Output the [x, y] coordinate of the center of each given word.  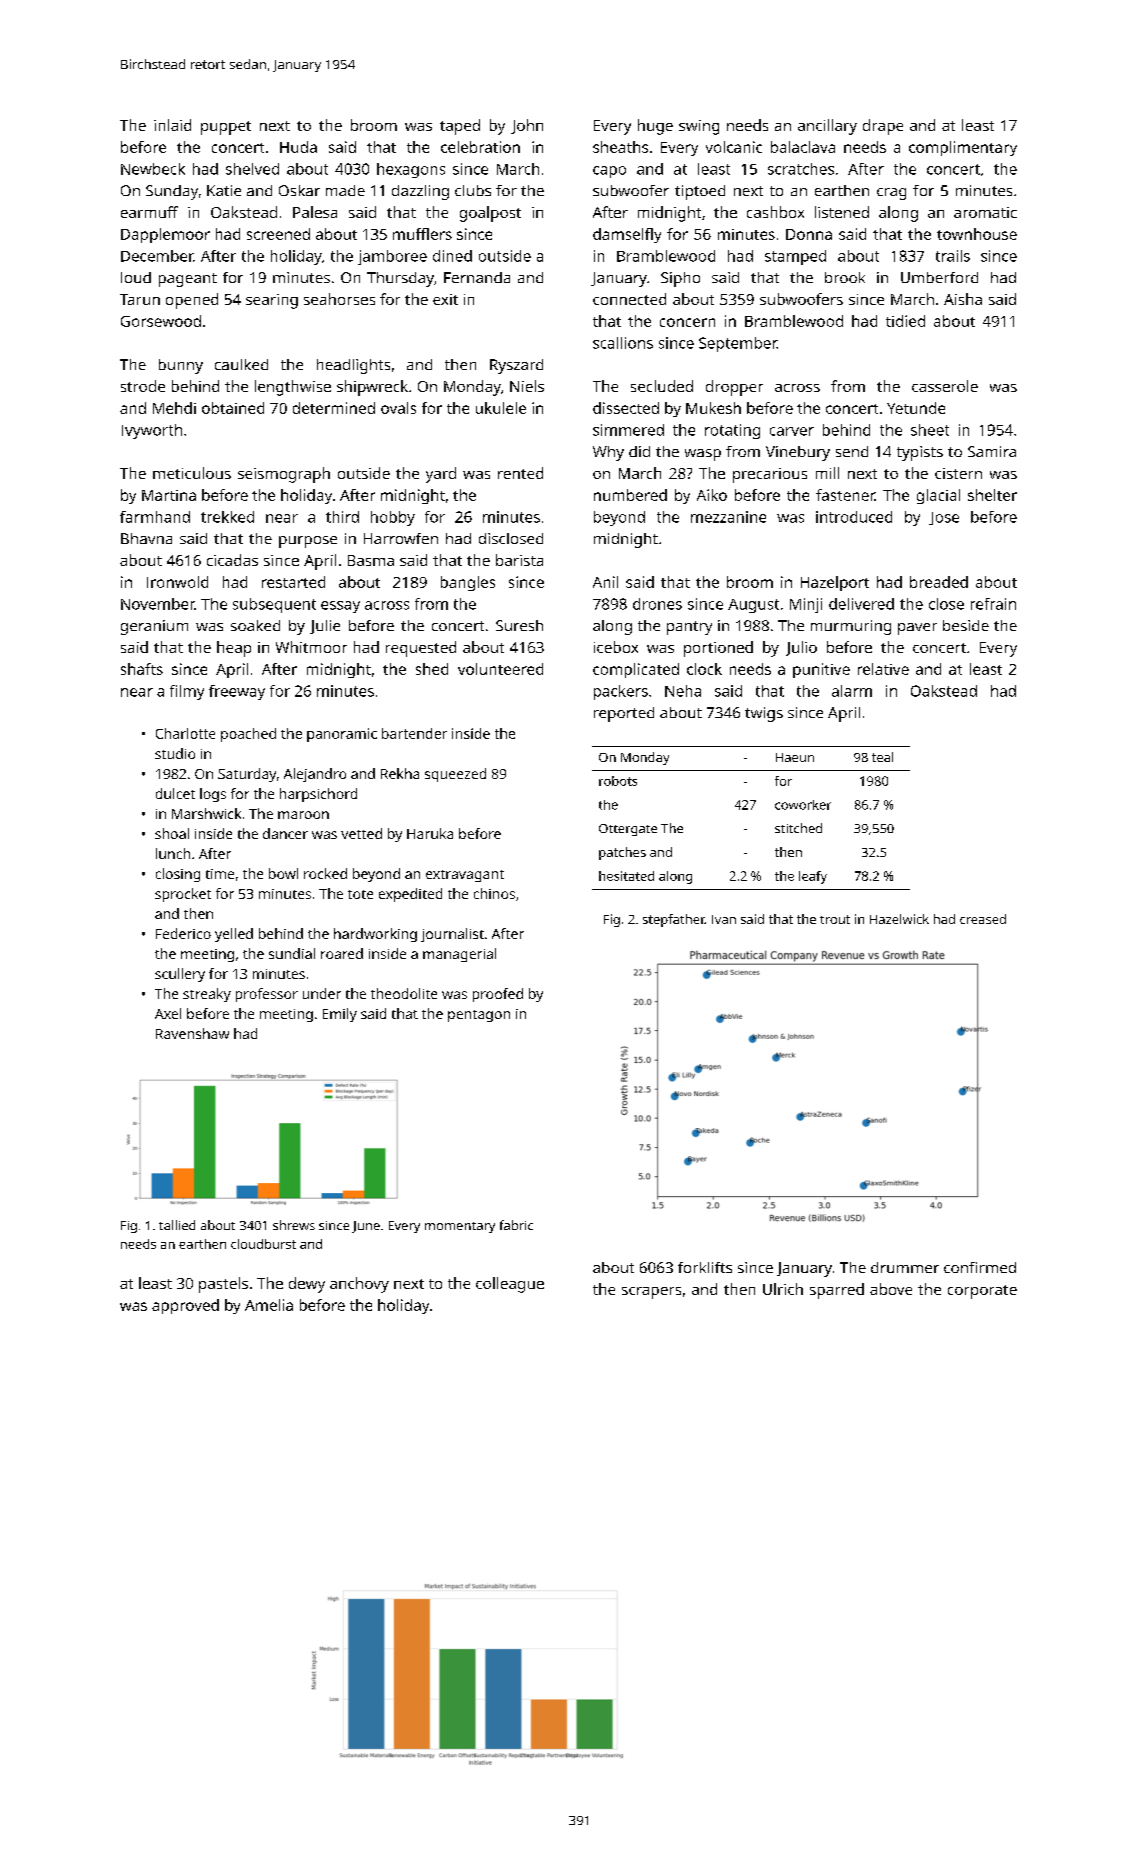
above [891, 1289]
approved [185, 1306]
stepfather [674, 920]
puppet [226, 128]
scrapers [651, 1293]
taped [460, 127]
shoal [172, 833]
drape [883, 127]
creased [983, 919]
